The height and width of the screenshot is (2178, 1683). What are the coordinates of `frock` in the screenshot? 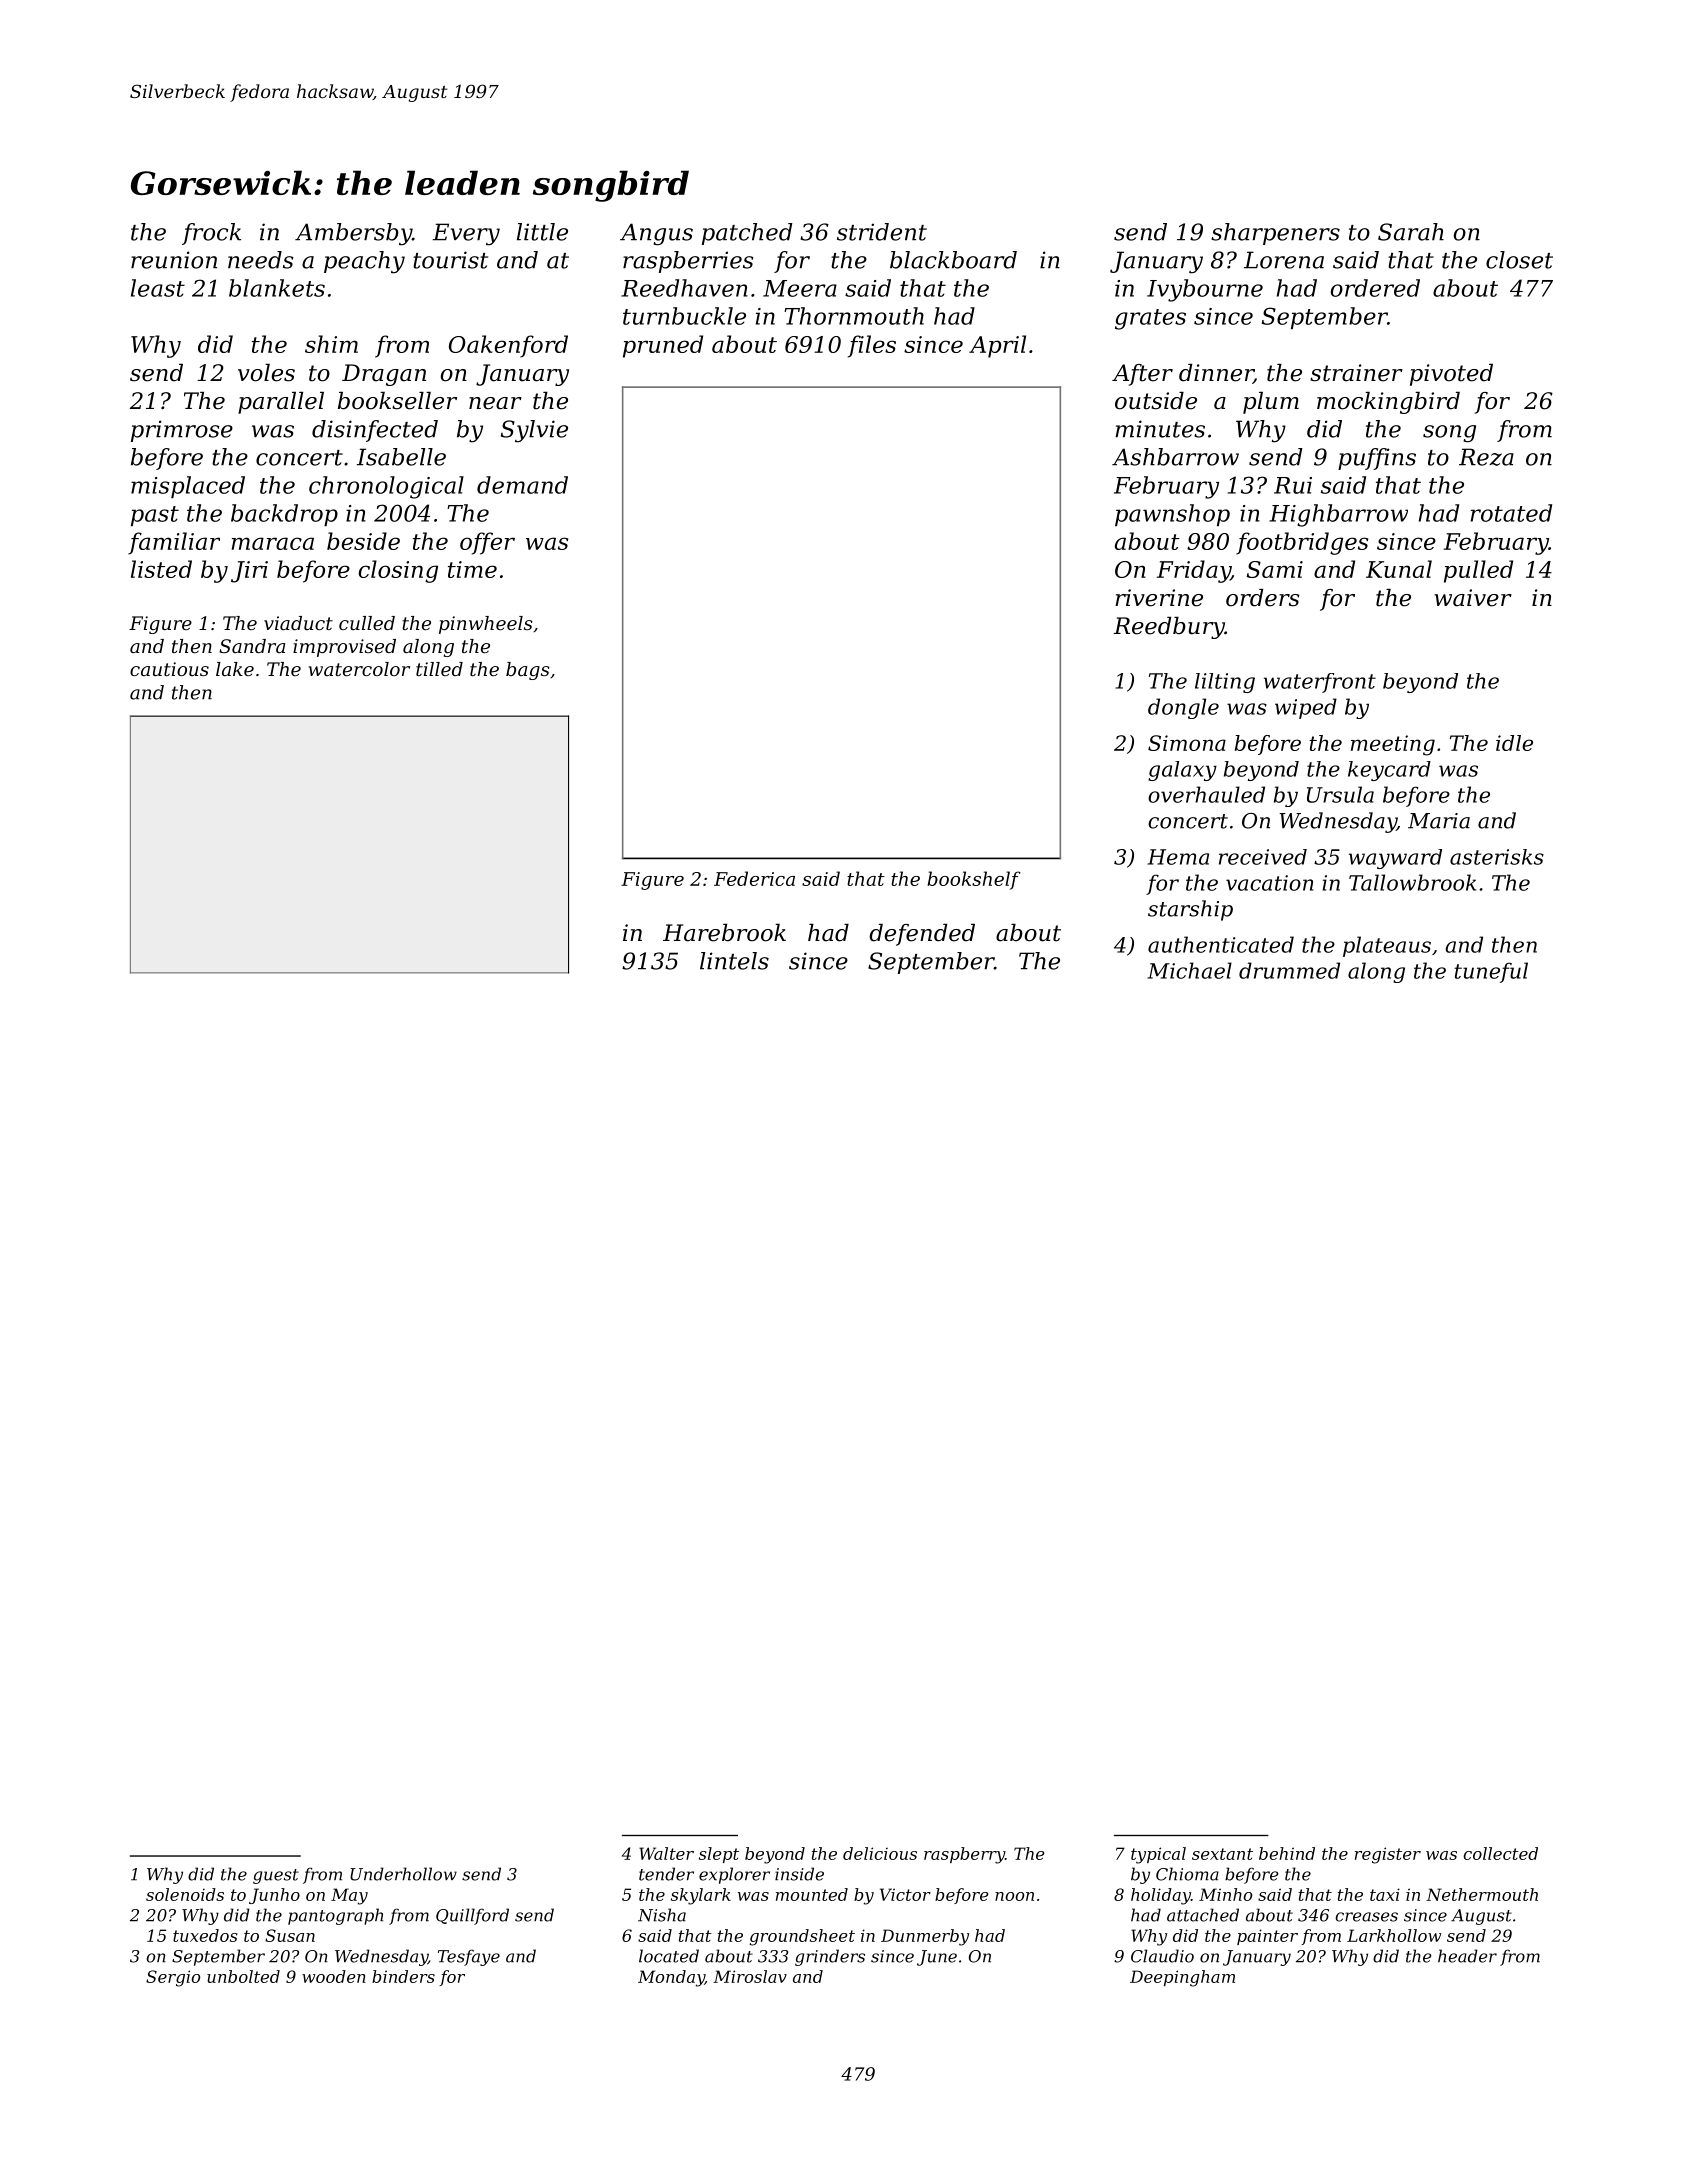 It's located at (211, 234).
